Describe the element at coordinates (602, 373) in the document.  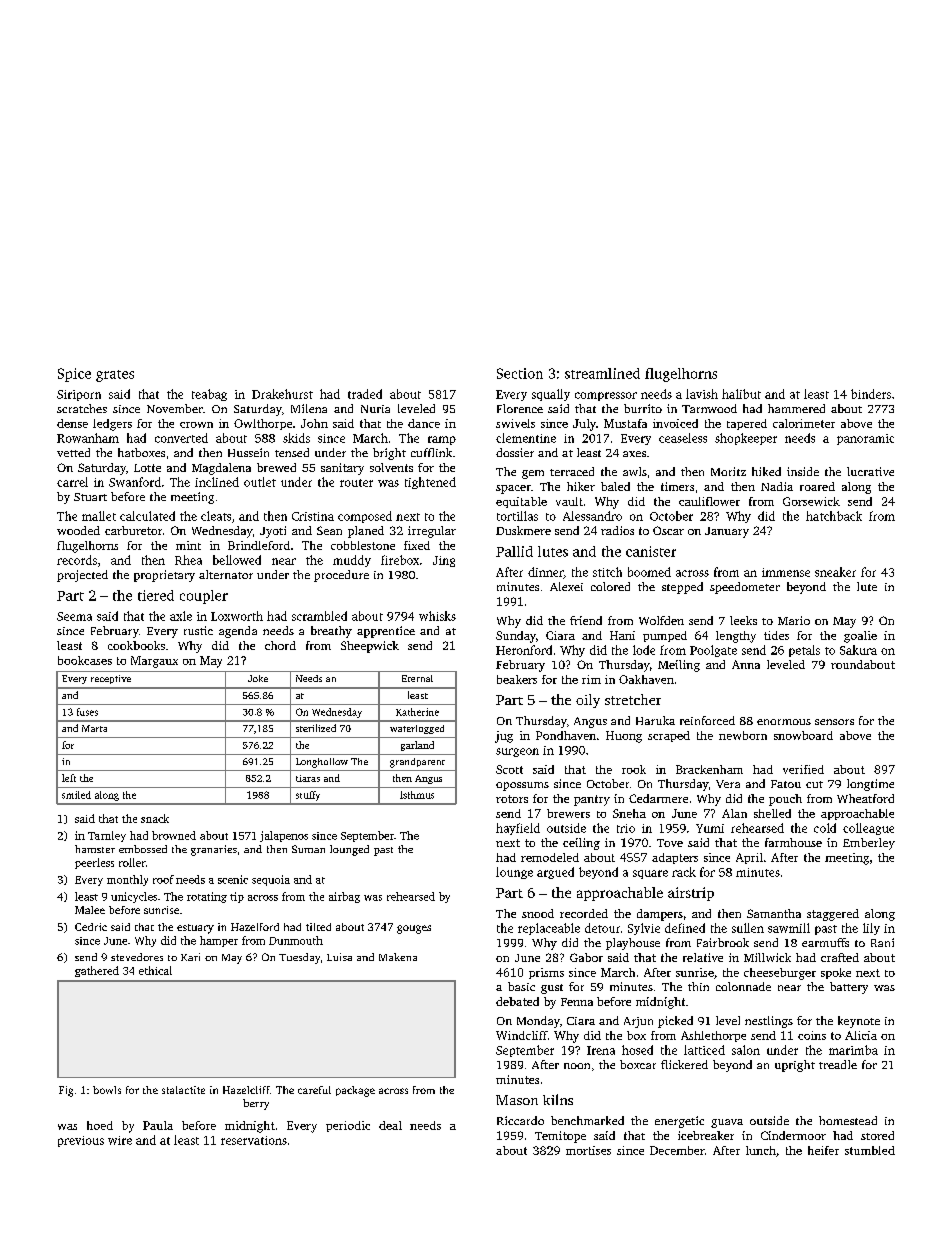
I see `streamlined` at that location.
